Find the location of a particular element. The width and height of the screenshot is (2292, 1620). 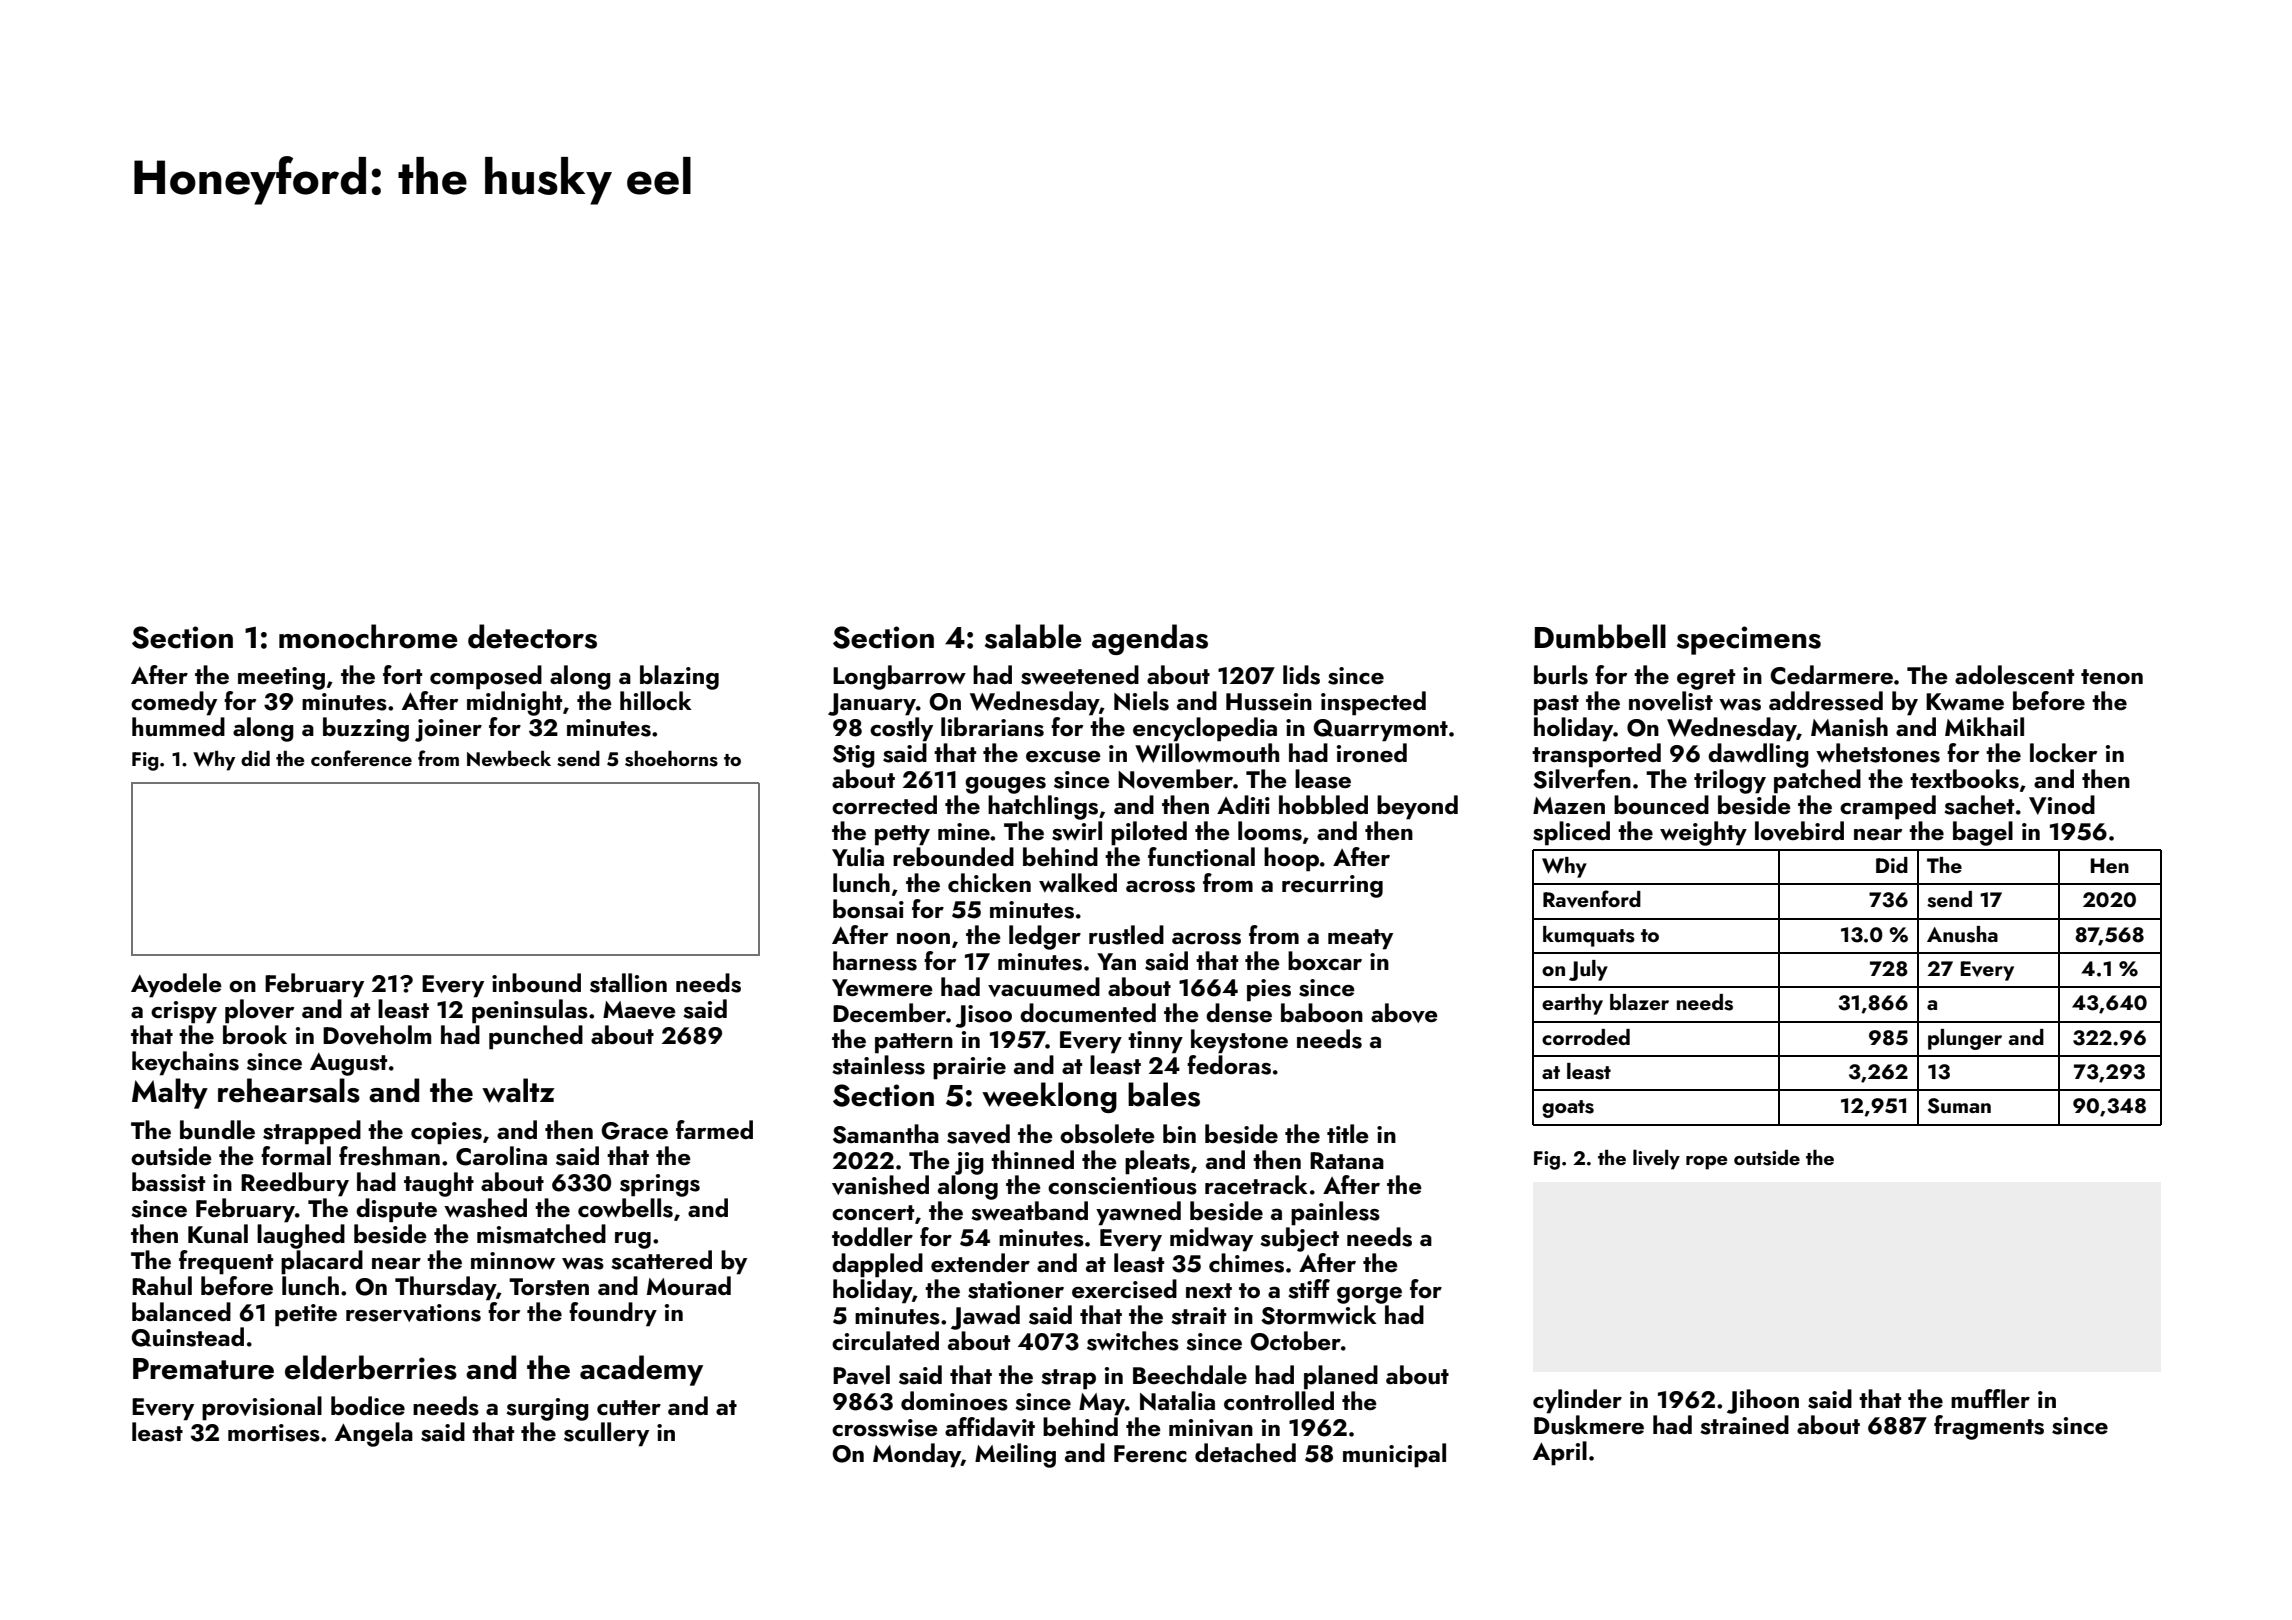

Dumbbell is located at coordinates (1600, 636).
